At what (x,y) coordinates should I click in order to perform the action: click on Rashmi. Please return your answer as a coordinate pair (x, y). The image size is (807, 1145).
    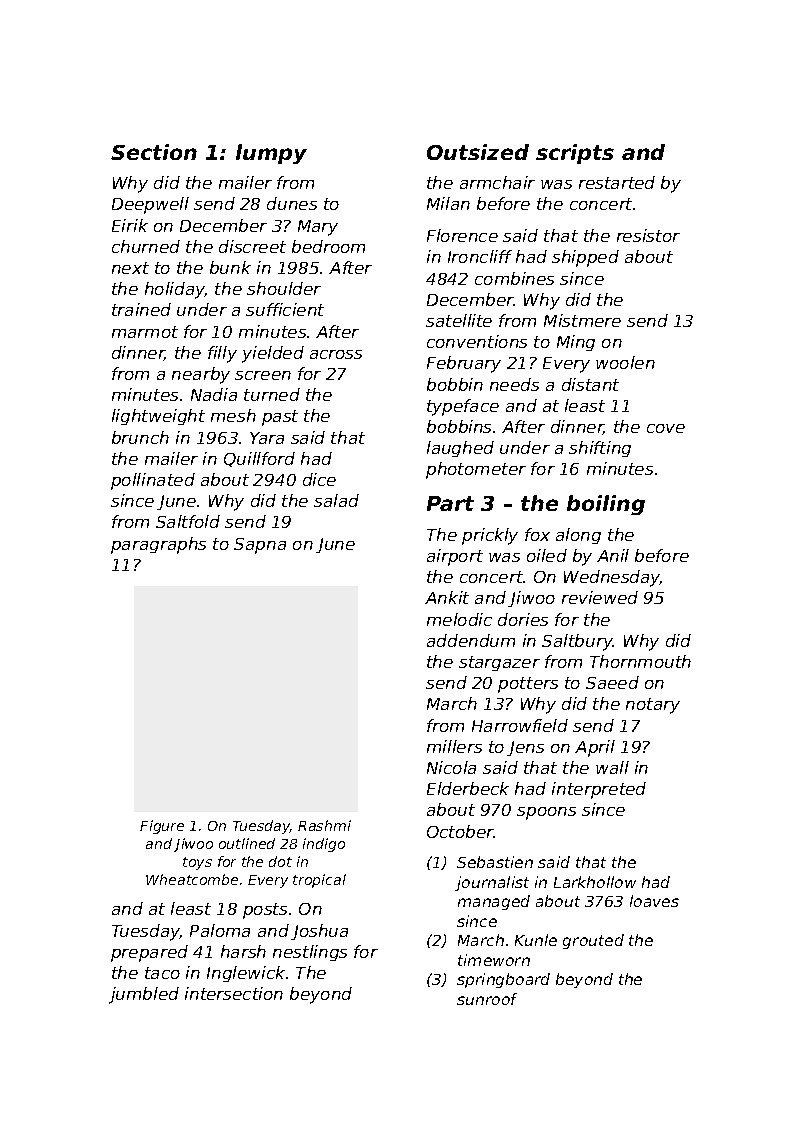
    Looking at the image, I should click on (324, 825).
